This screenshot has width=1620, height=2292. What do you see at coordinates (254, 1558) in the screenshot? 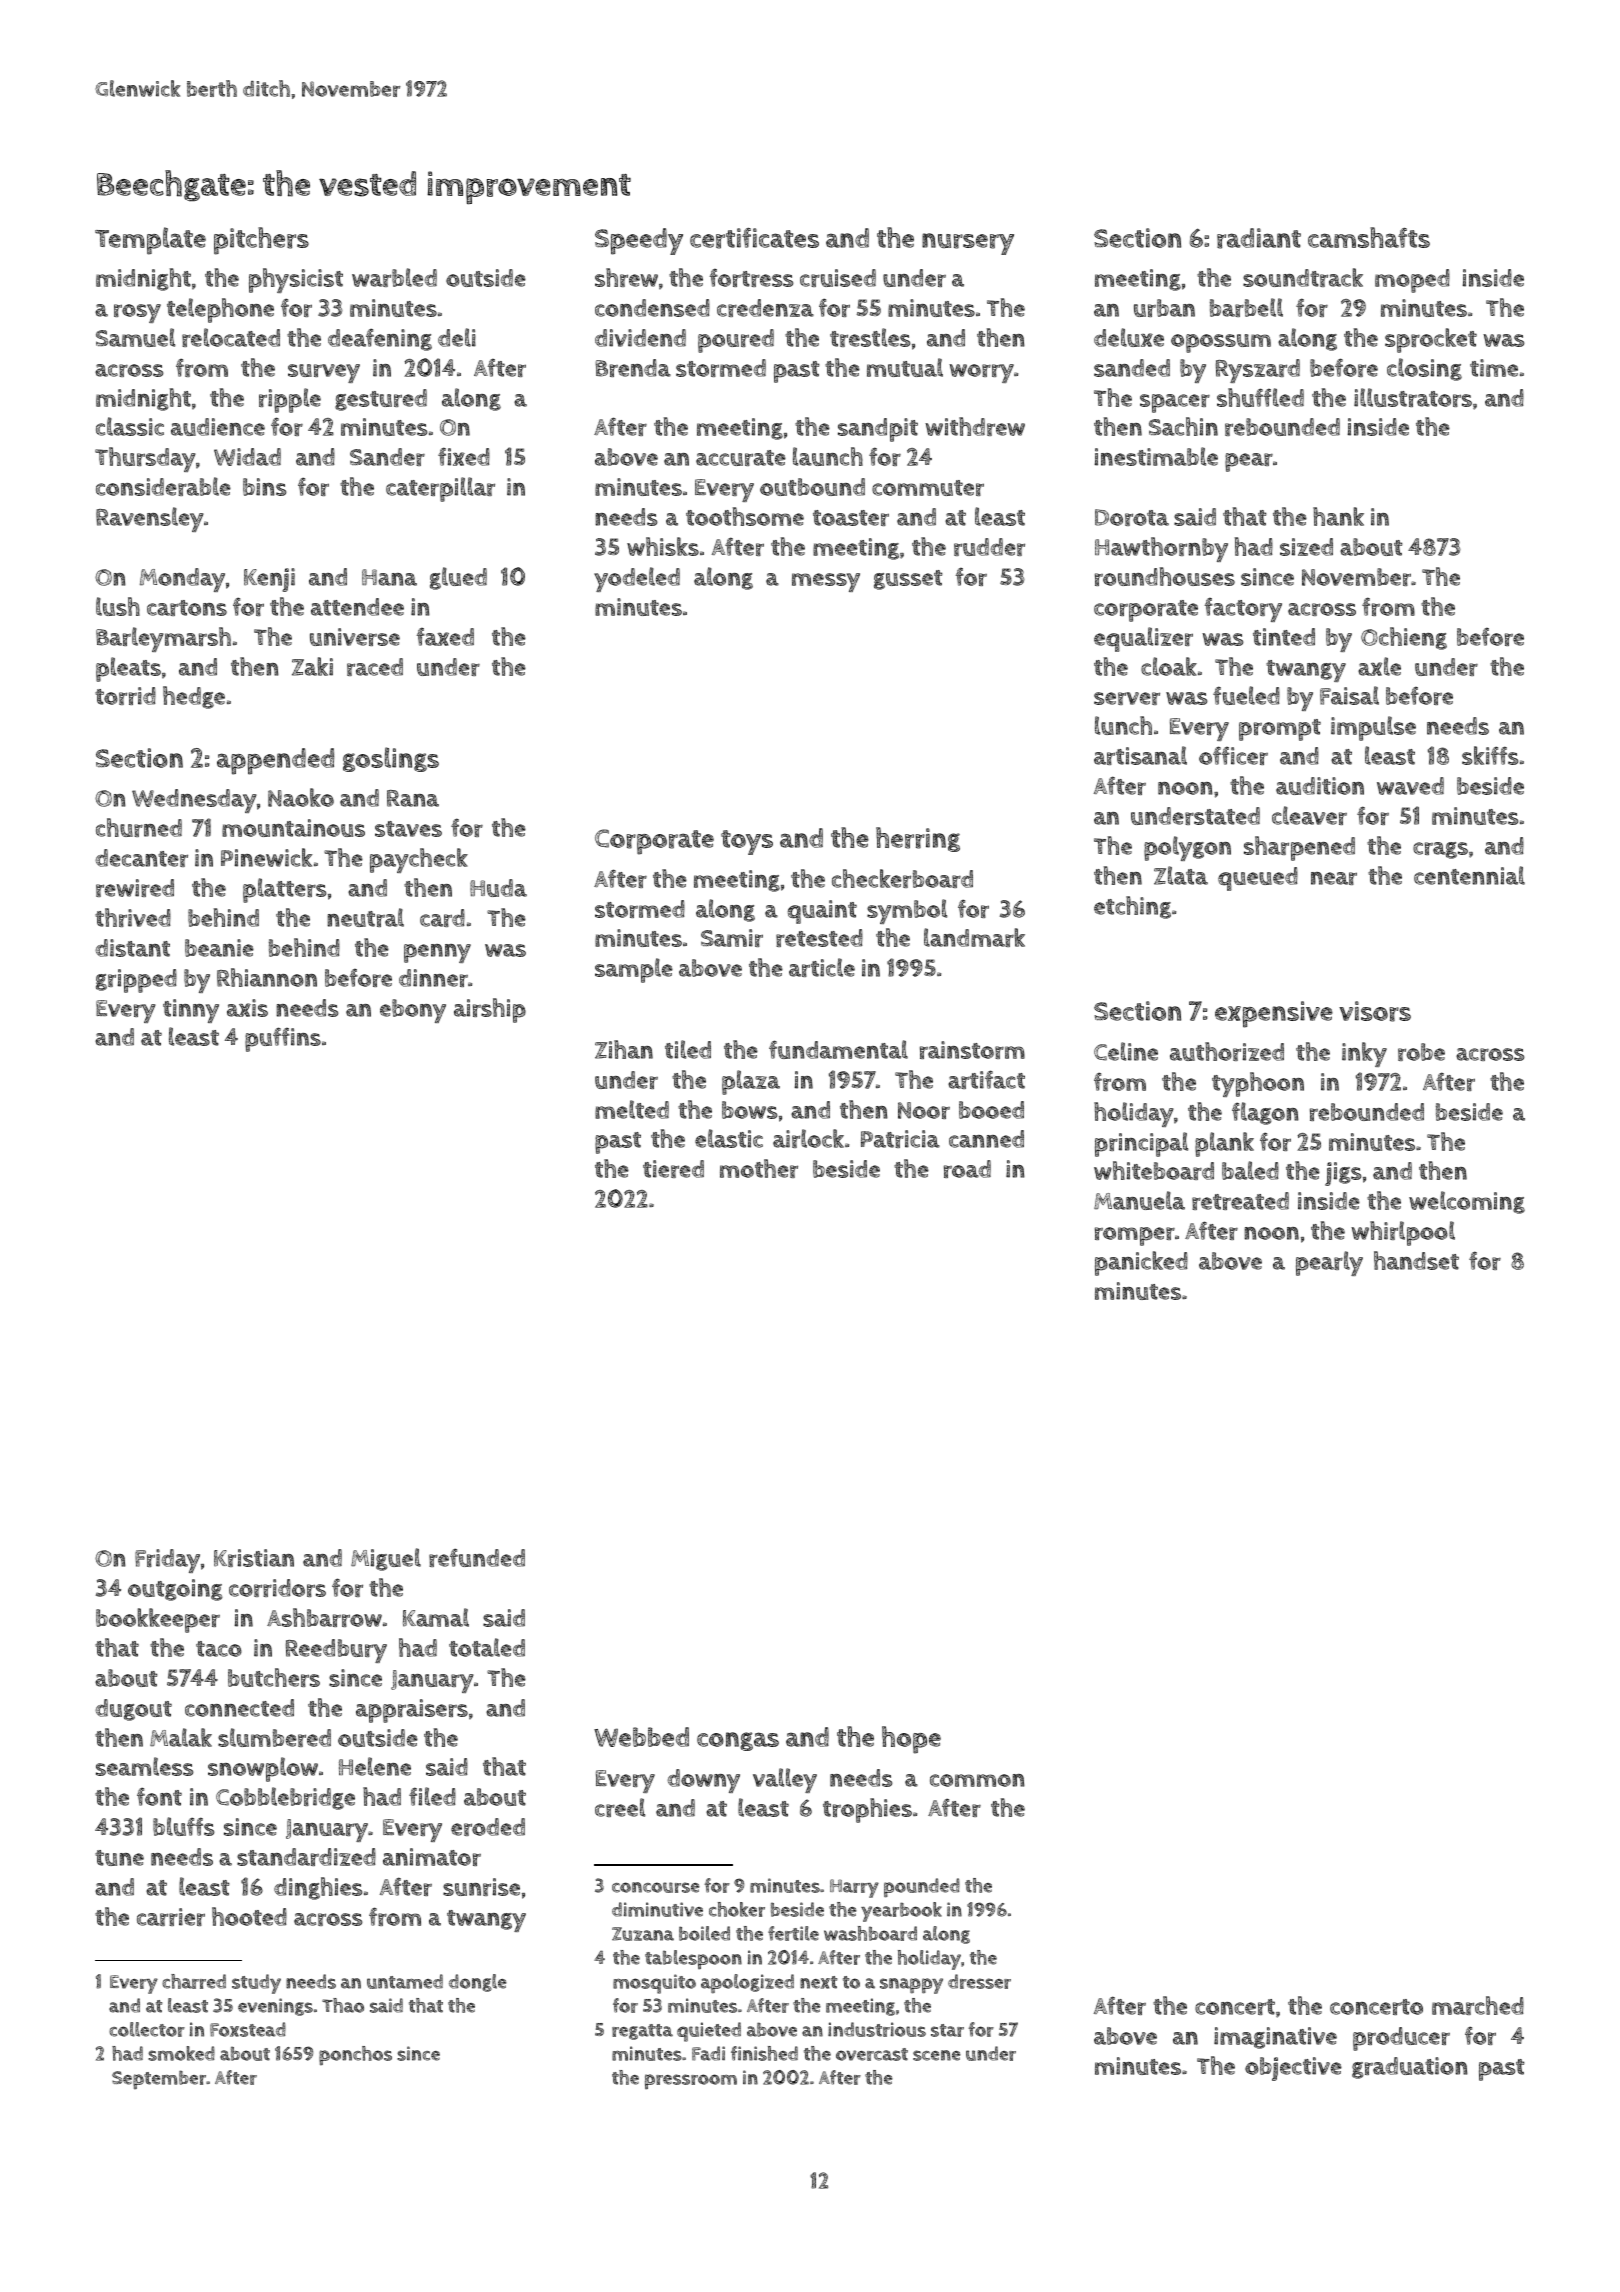
I see `Kristian` at bounding box center [254, 1558].
